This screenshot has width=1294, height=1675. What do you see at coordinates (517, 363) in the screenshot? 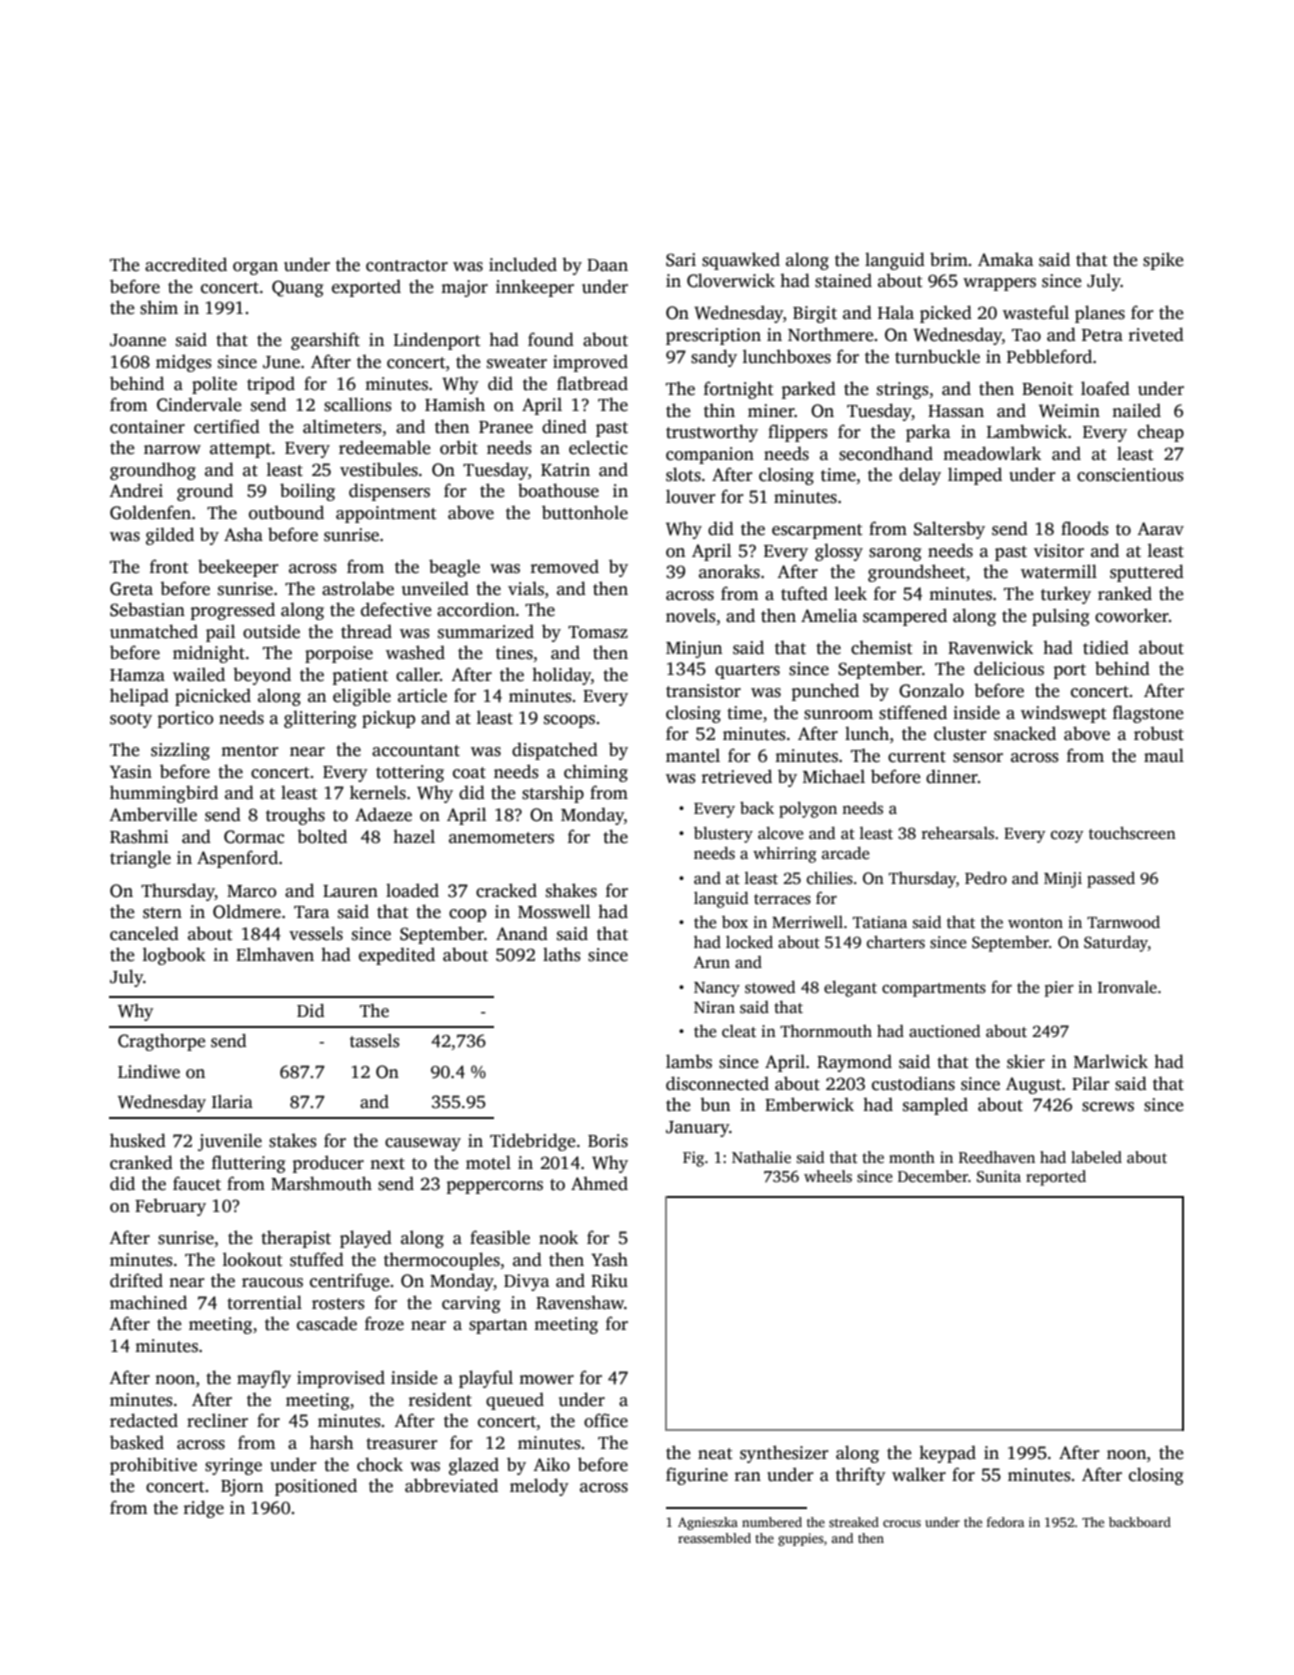
I see `sweater` at bounding box center [517, 363].
